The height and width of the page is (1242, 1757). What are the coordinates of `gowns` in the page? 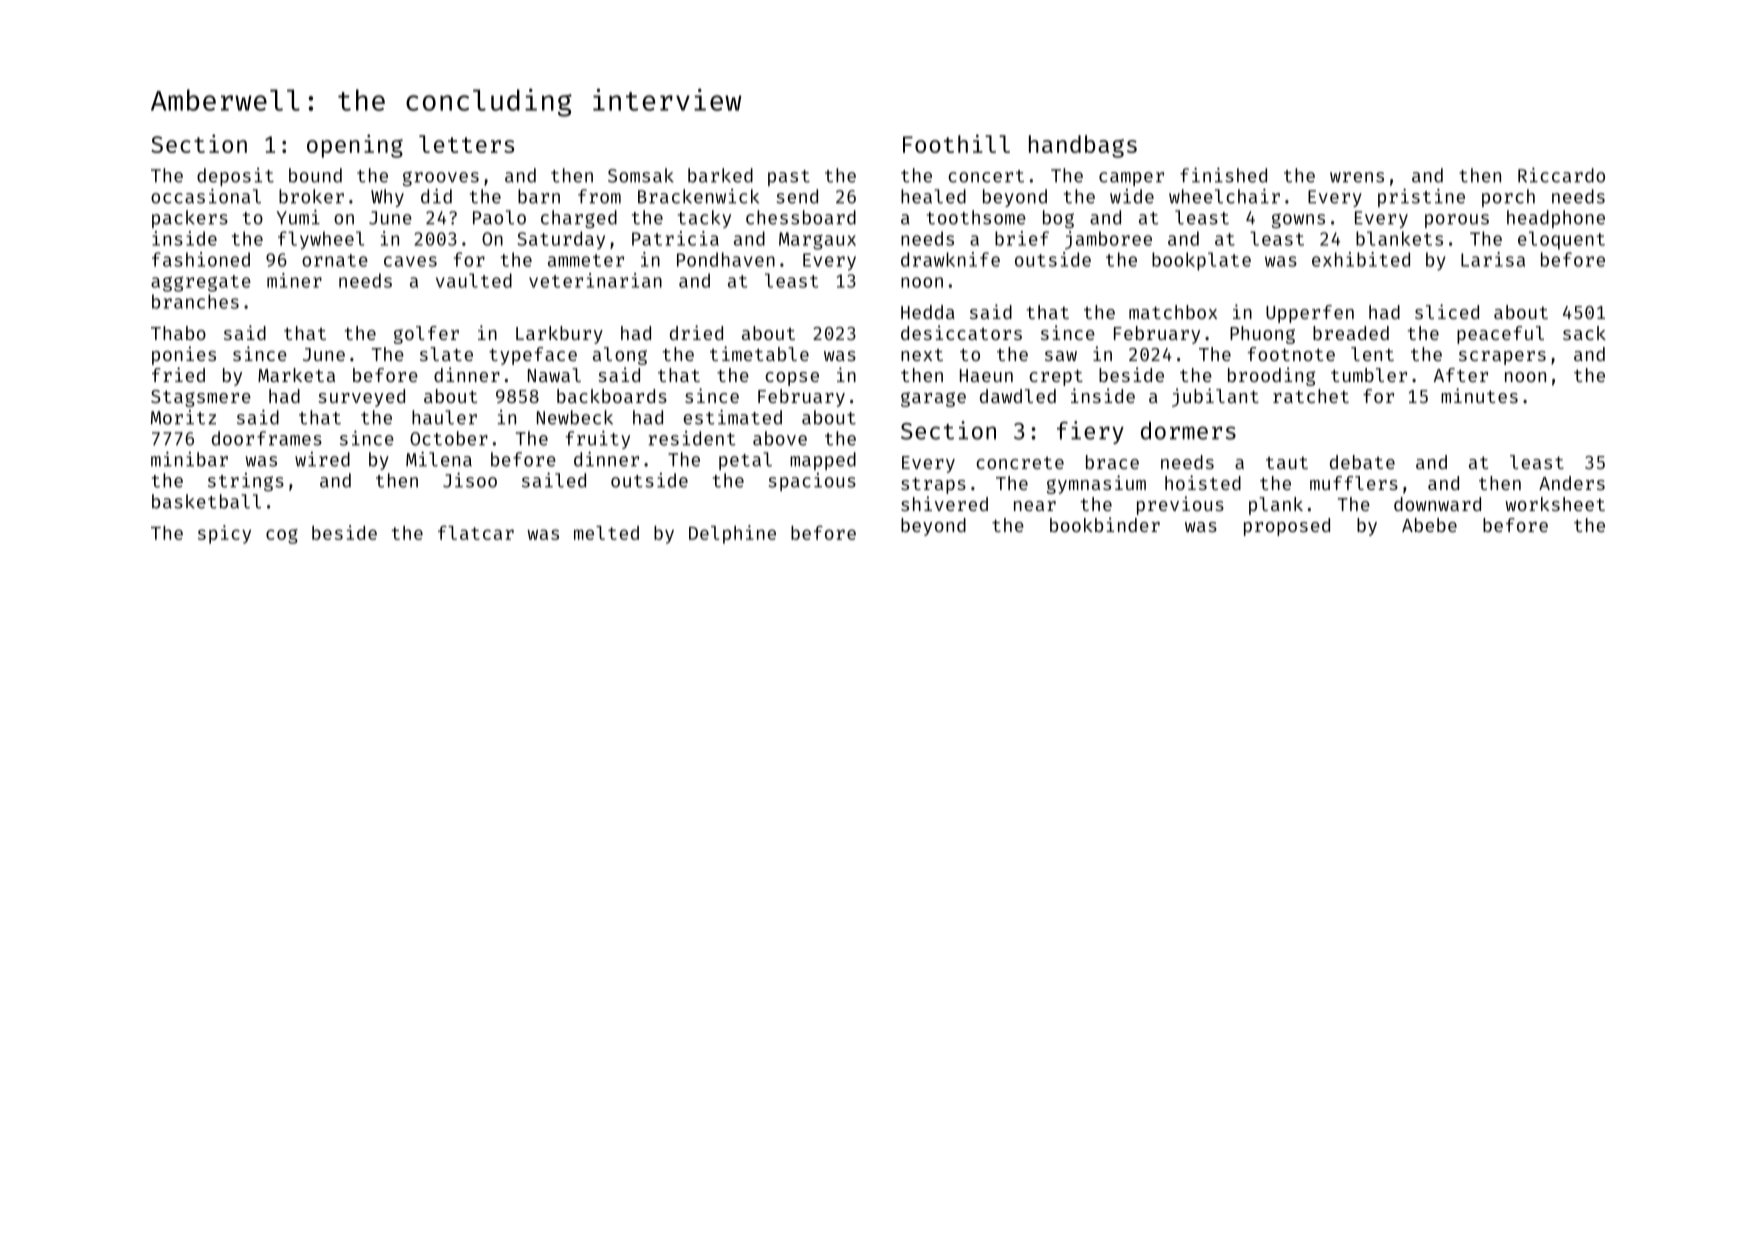 It's located at (1298, 220).
